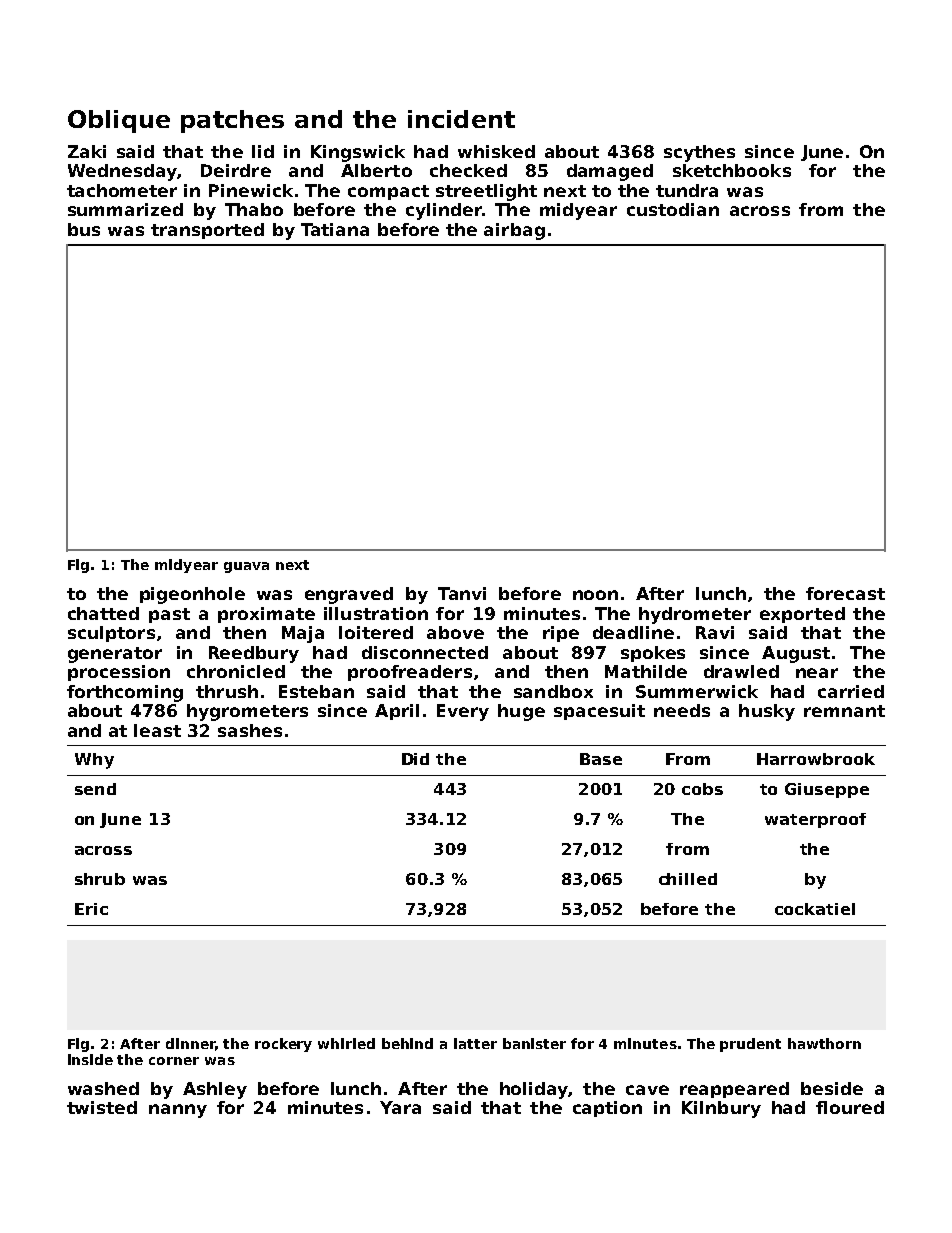  What do you see at coordinates (534, 1090) in the image?
I see `holiday` at bounding box center [534, 1090].
